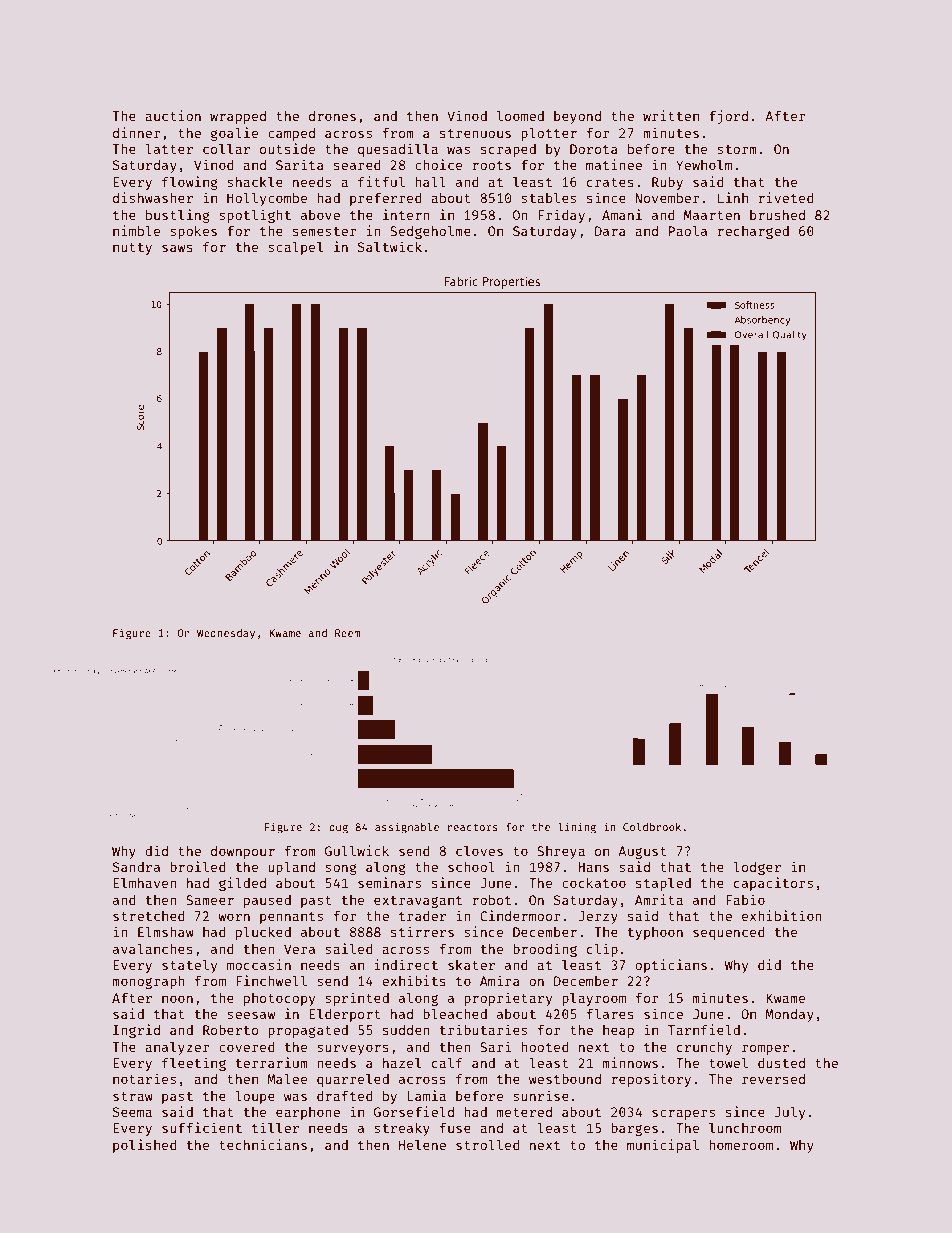  Describe the element at coordinates (577, 828) in the image. I see `lining` at that location.
